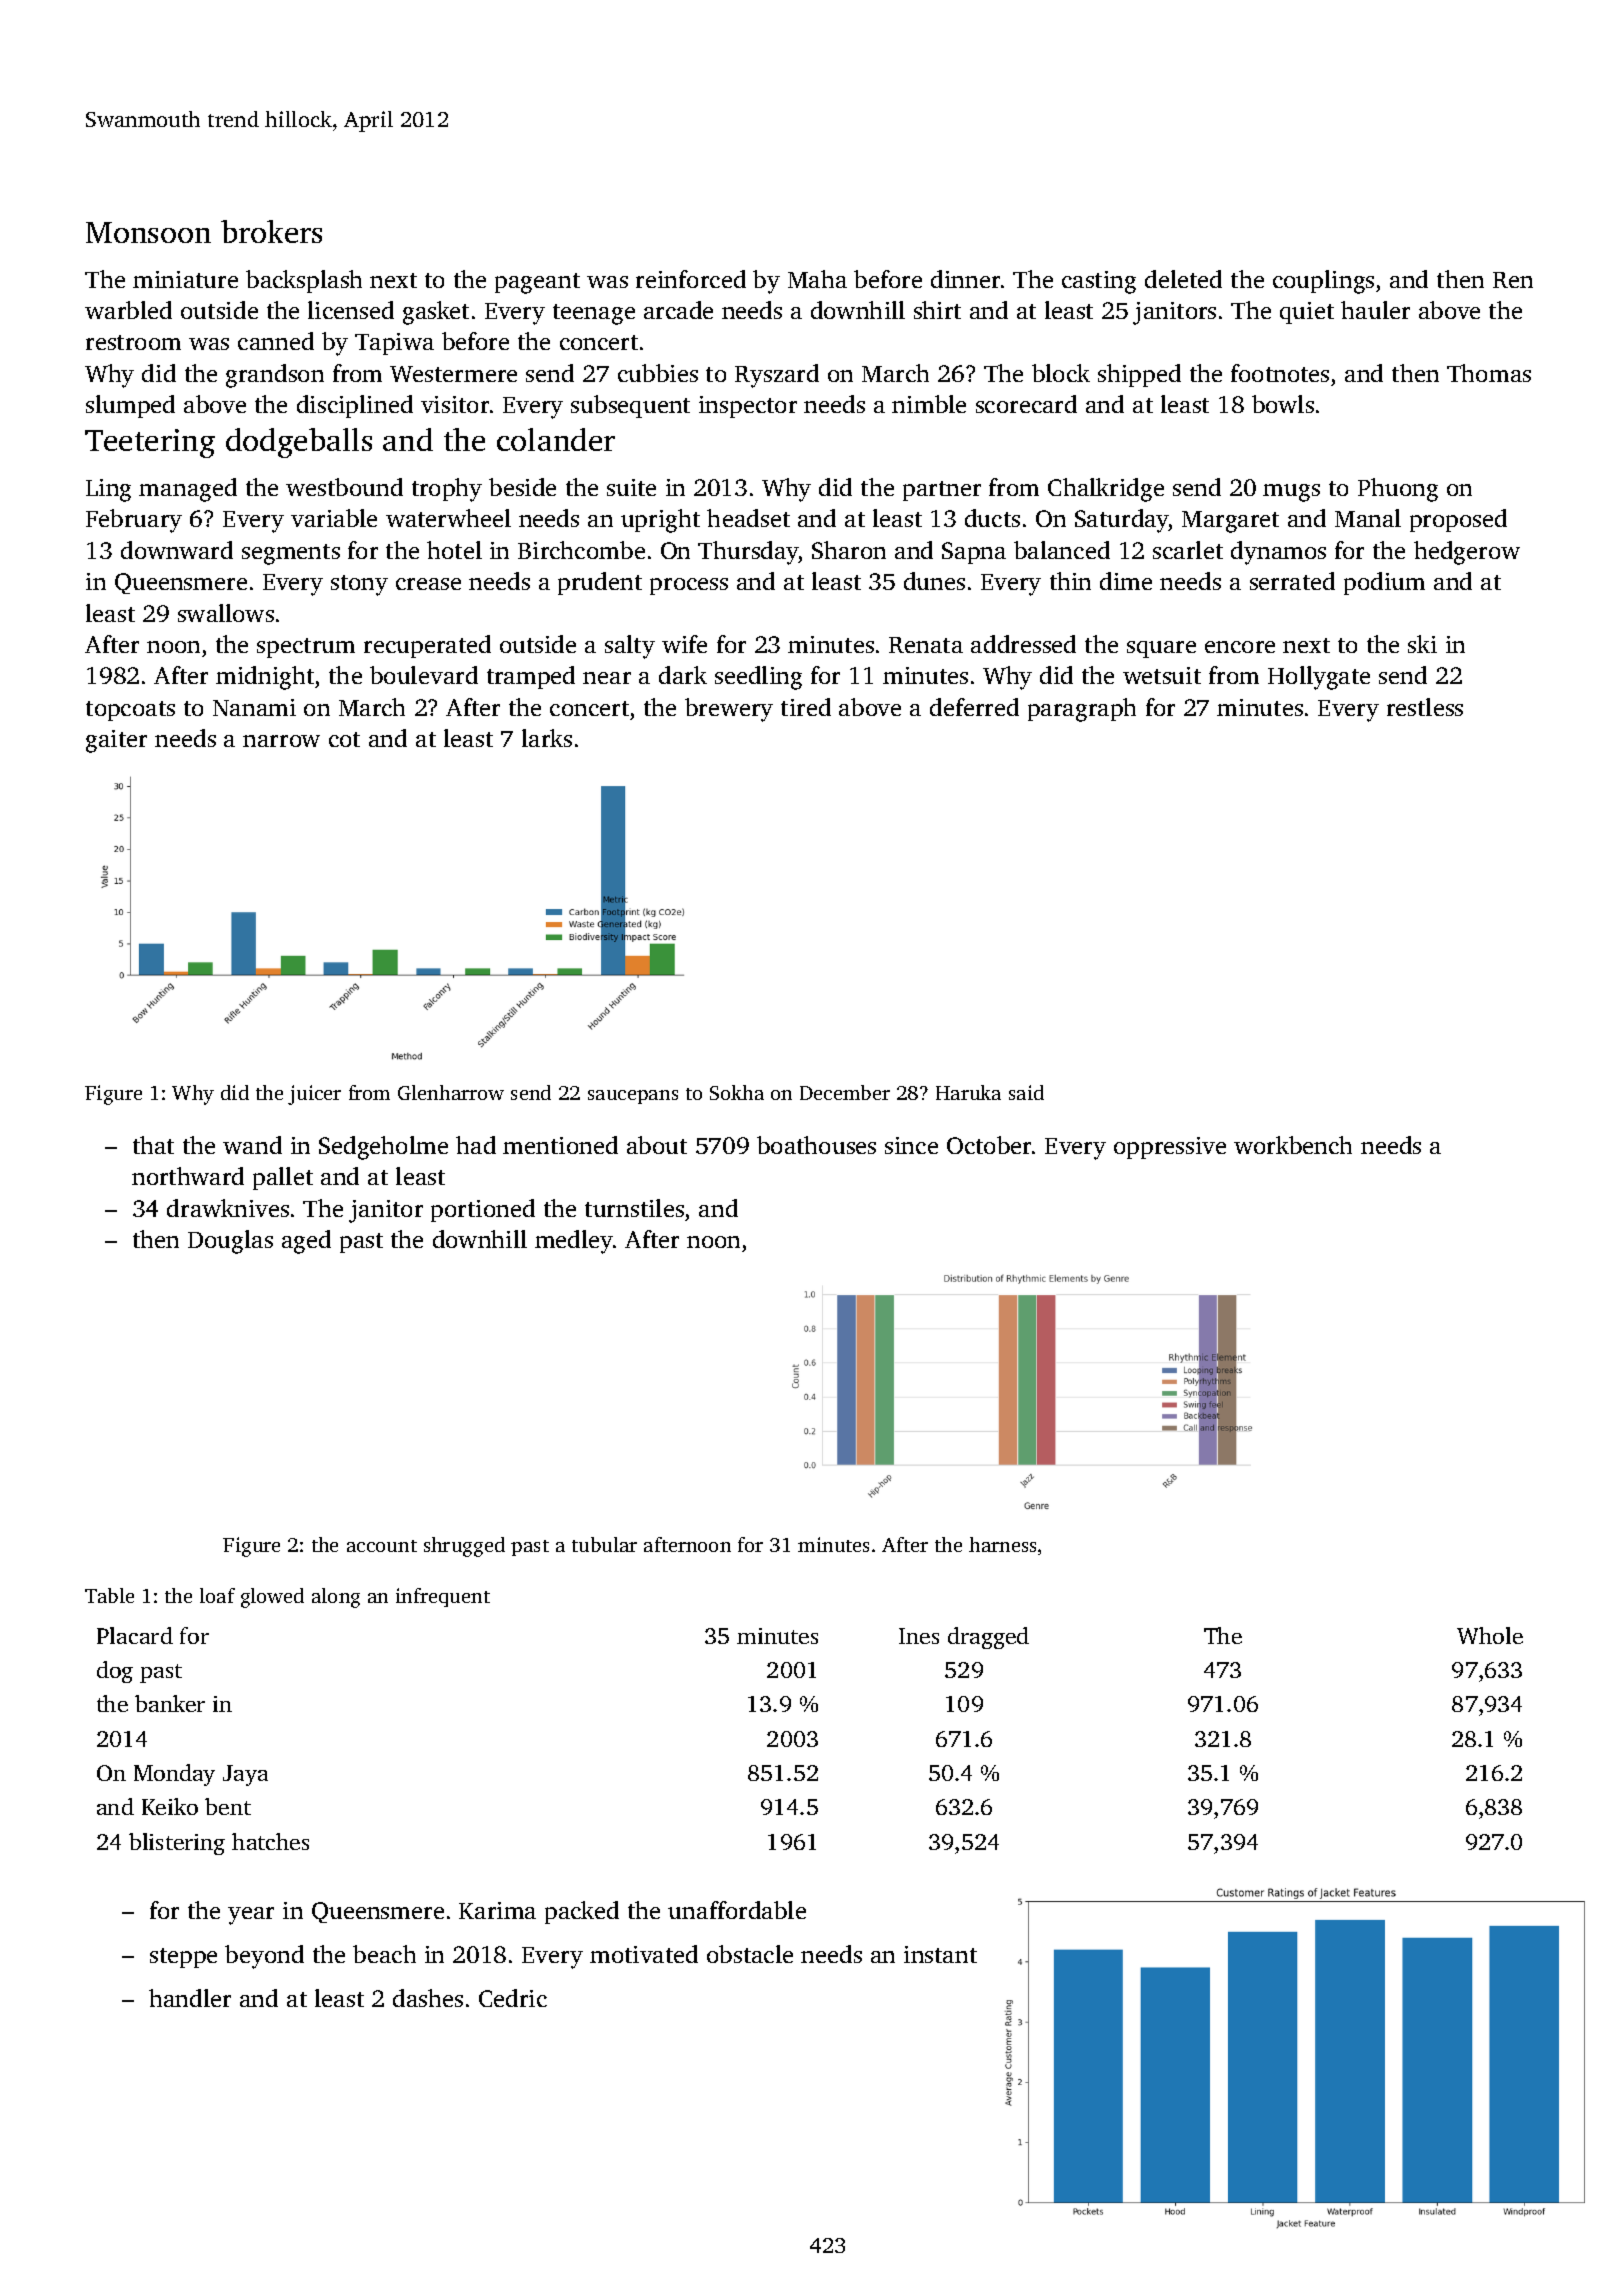 The width and height of the document is (1620, 2292). I want to click on handler, so click(190, 1998).
